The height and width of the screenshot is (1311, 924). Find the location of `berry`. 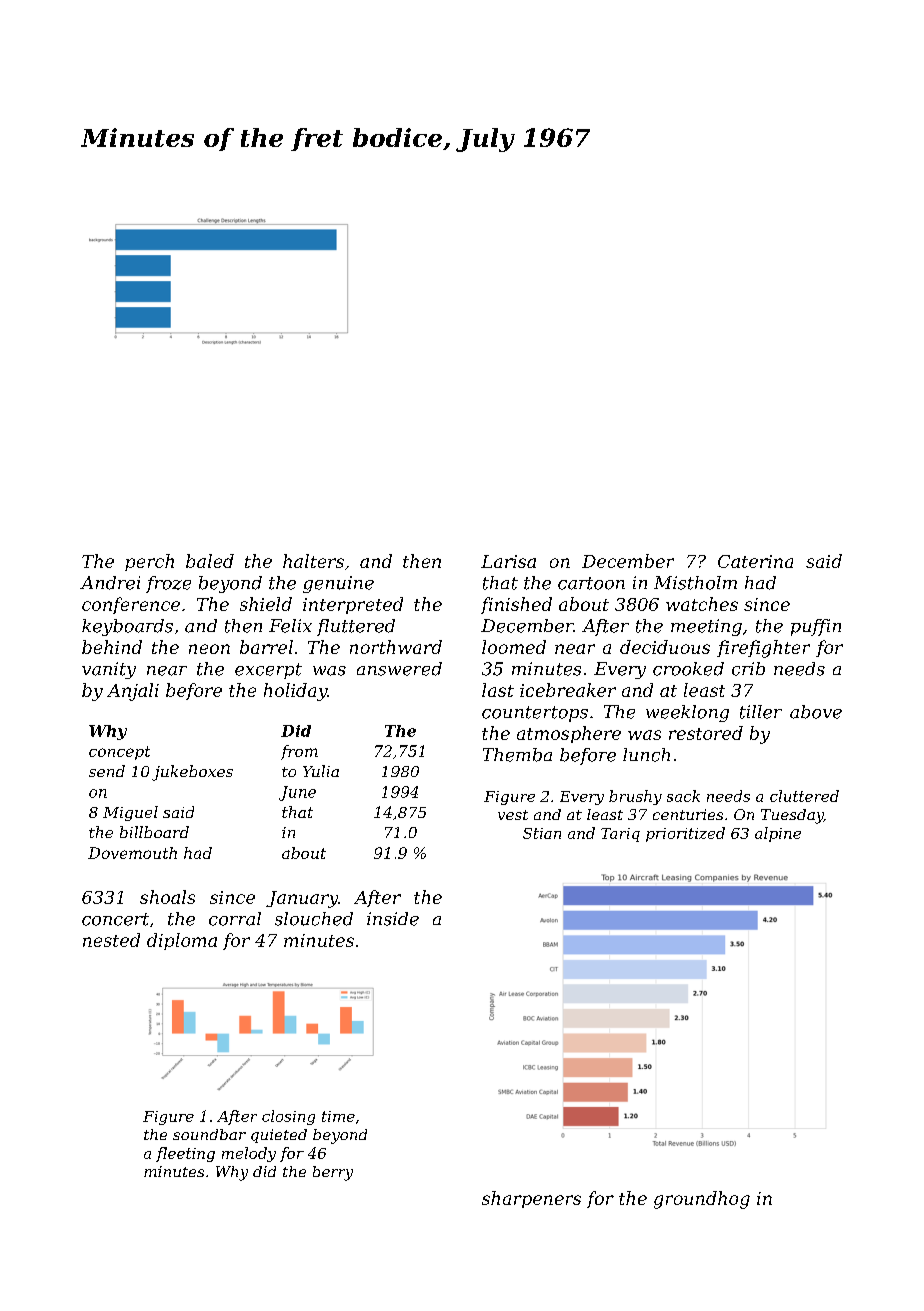

berry is located at coordinates (333, 1173).
